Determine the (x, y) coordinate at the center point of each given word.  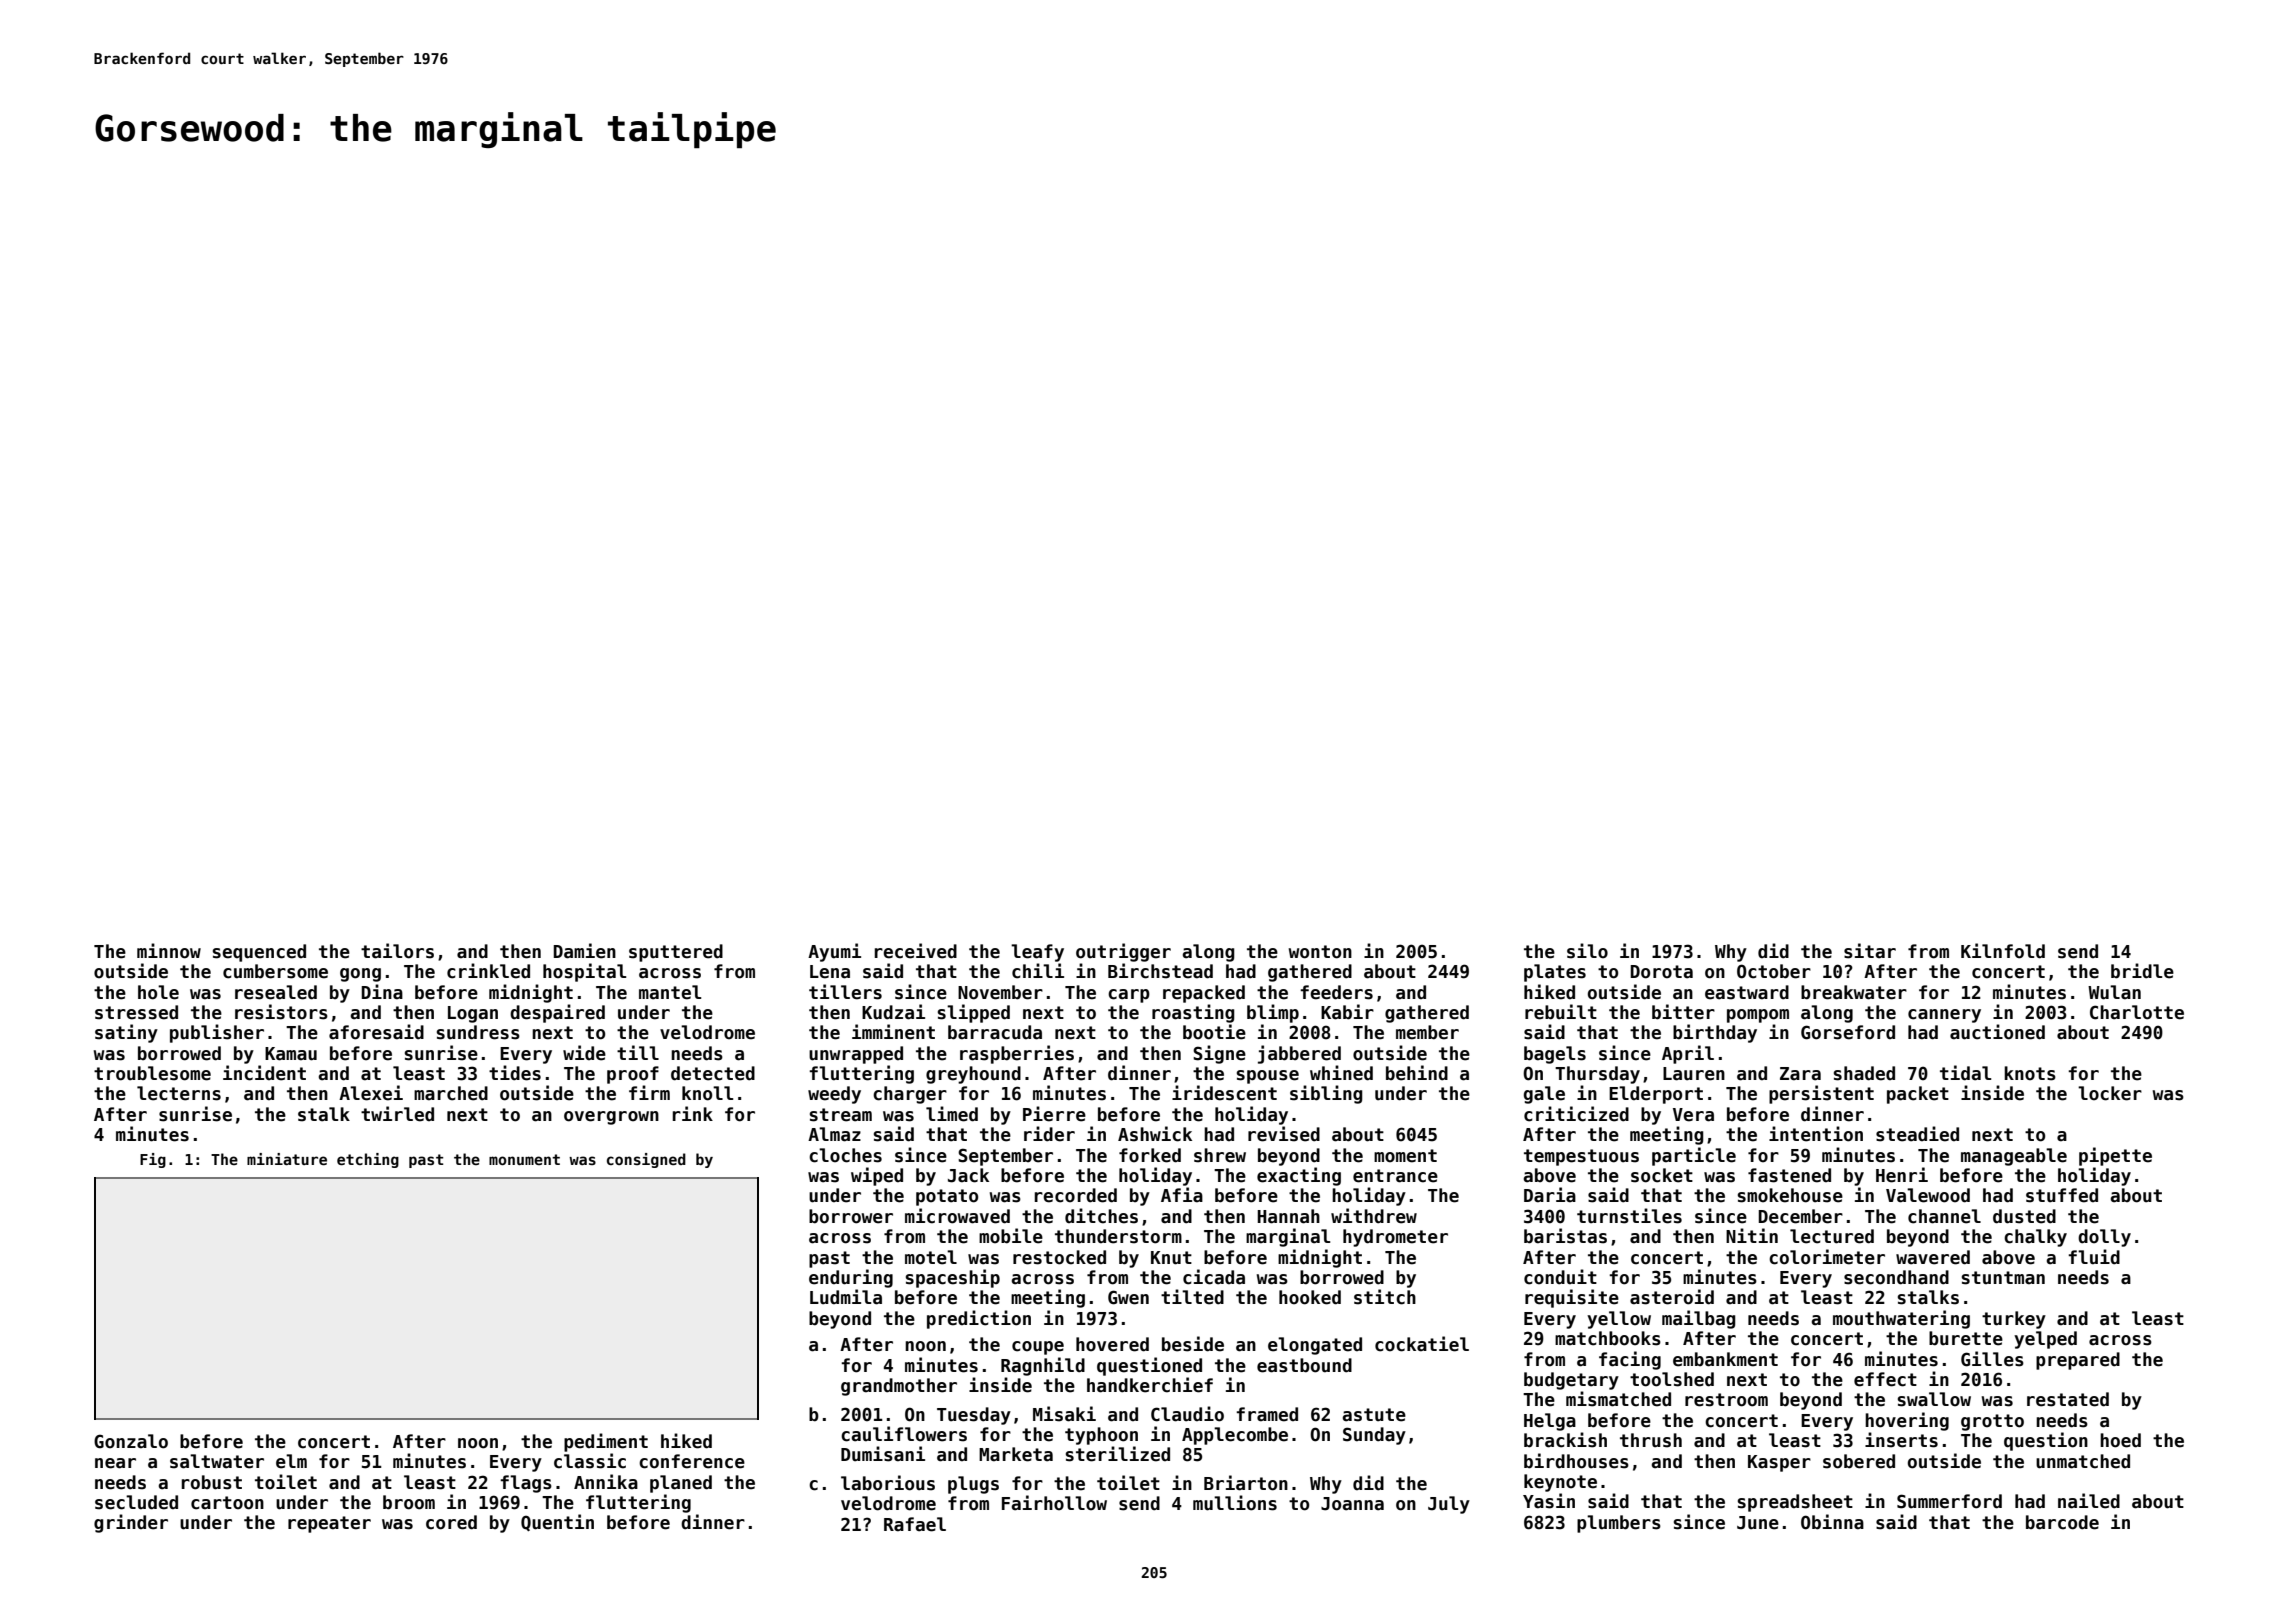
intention (1816, 1134)
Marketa (1016, 1454)
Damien (585, 951)
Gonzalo (131, 1441)
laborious (888, 1483)
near (115, 1463)
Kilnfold (2003, 951)
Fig (153, 1160)
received (915, 951)
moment (1405, 1156)
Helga (1550, 1422)
